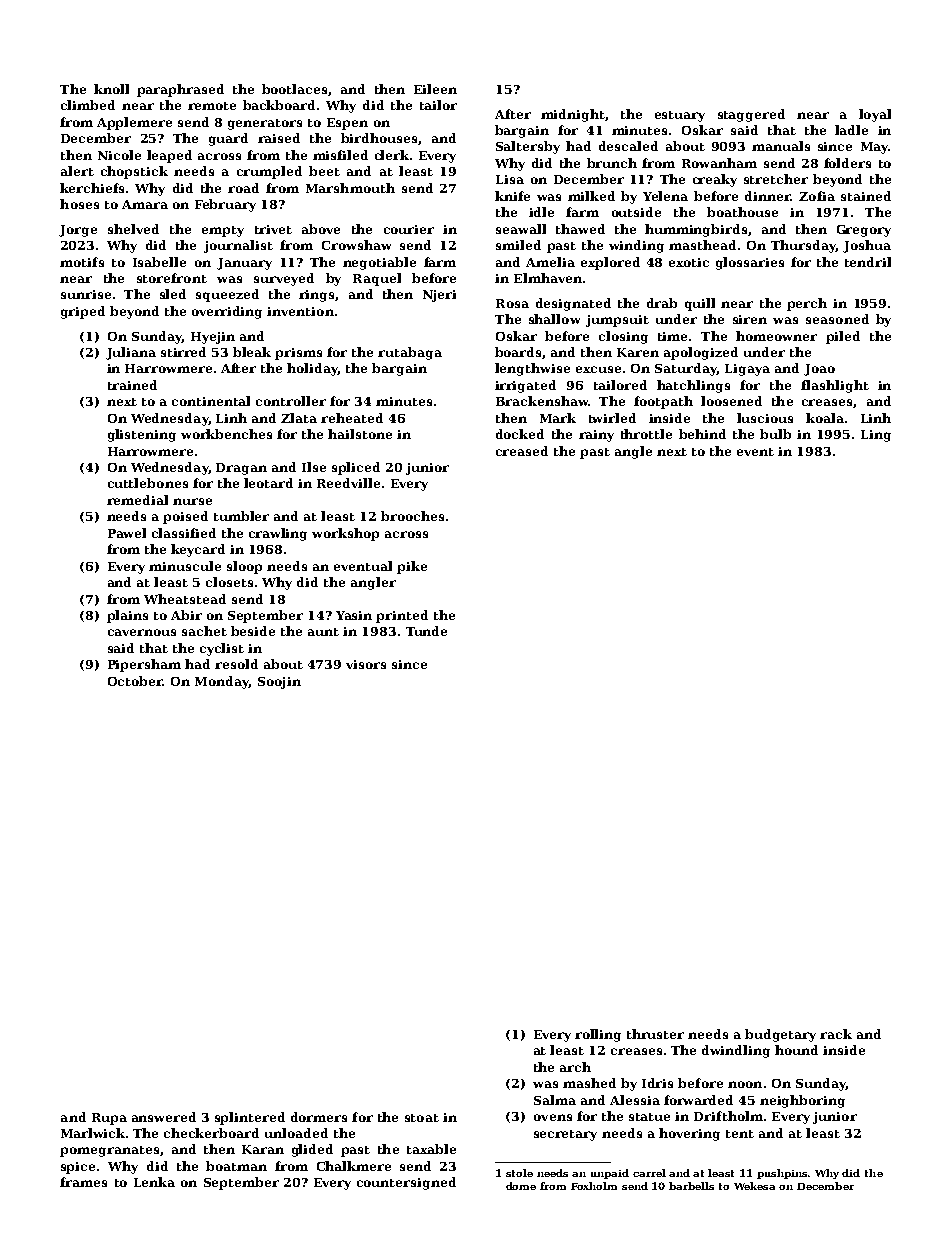  I want to click on Nicole, so click(119, 155).
